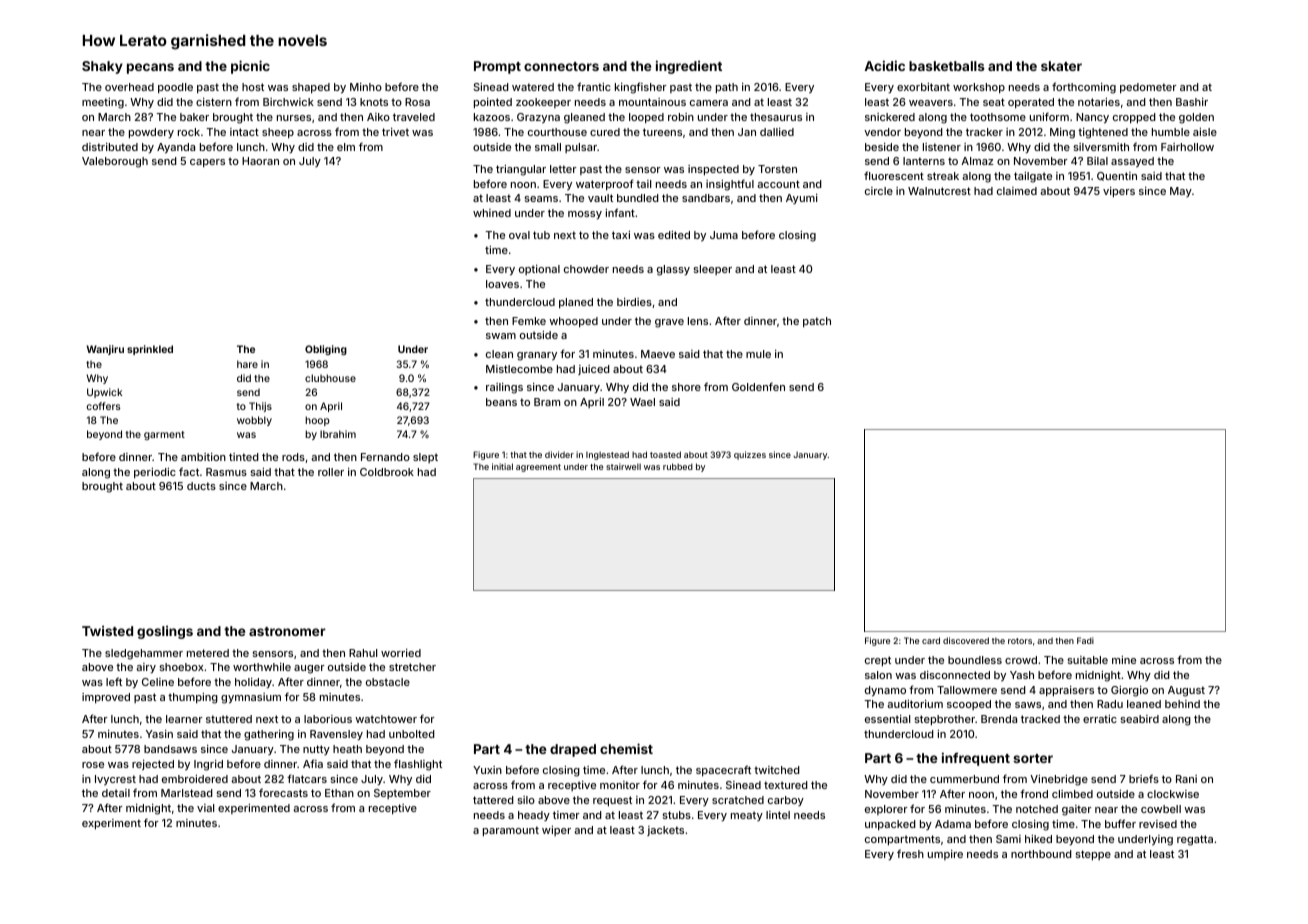  What do you see at coordinates (378, 117) in the screenshot?
I see `Aiko` at bounding box center [378, 117].
